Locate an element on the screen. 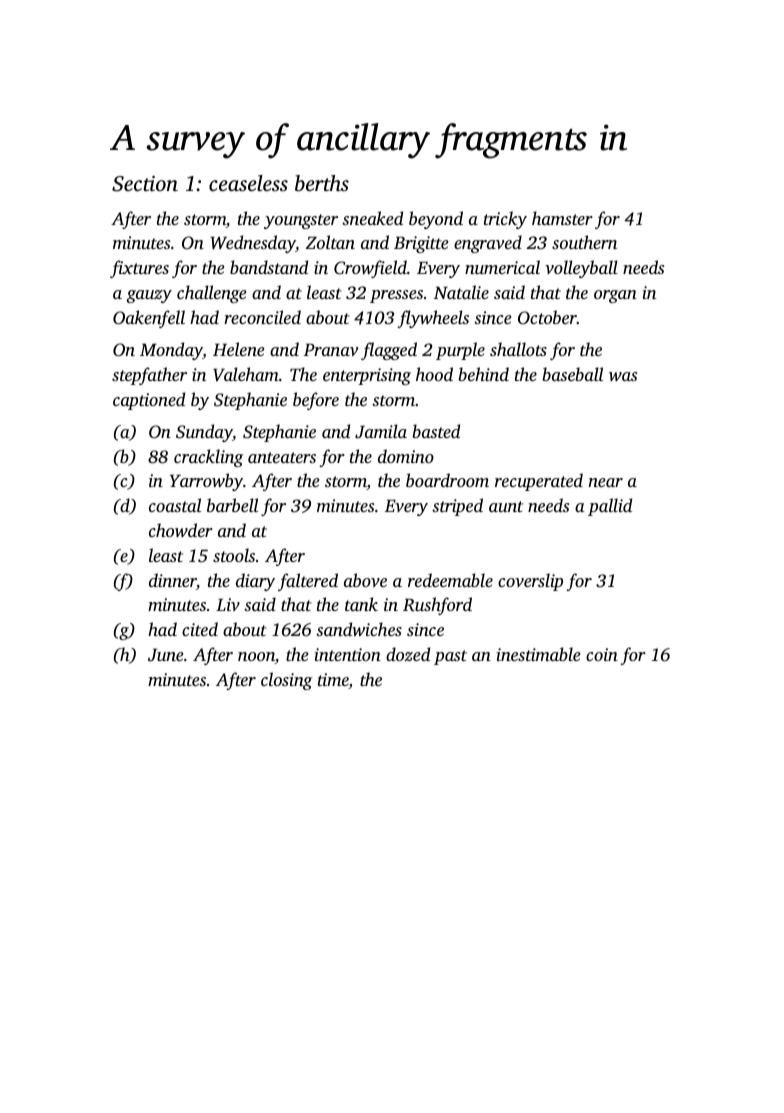 The height and width of the screenshot is (1113, 784). redeemable is located at coordinates (450, 580).
